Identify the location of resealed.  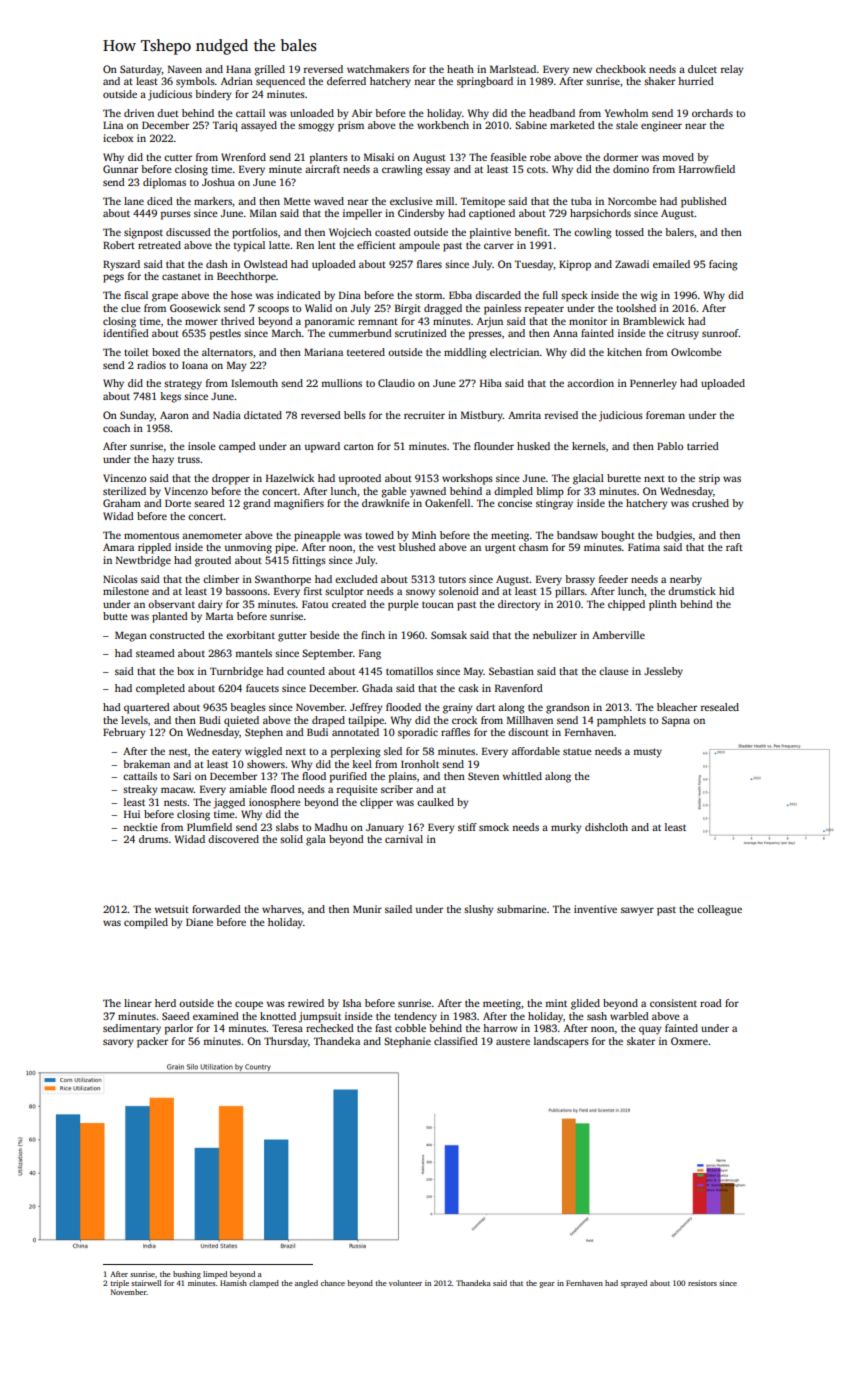
(720, 707).
